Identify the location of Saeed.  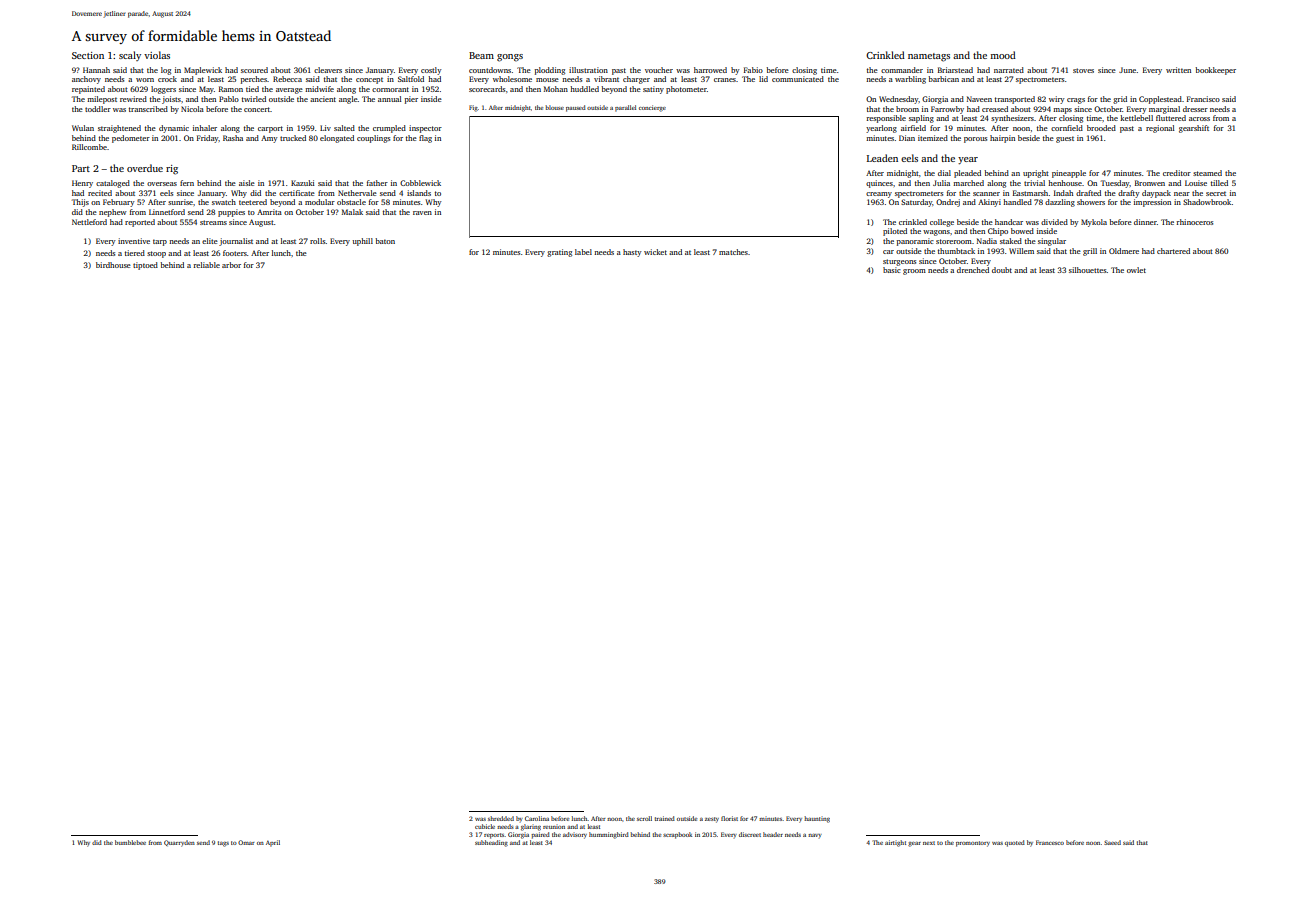
(1112, 842).
